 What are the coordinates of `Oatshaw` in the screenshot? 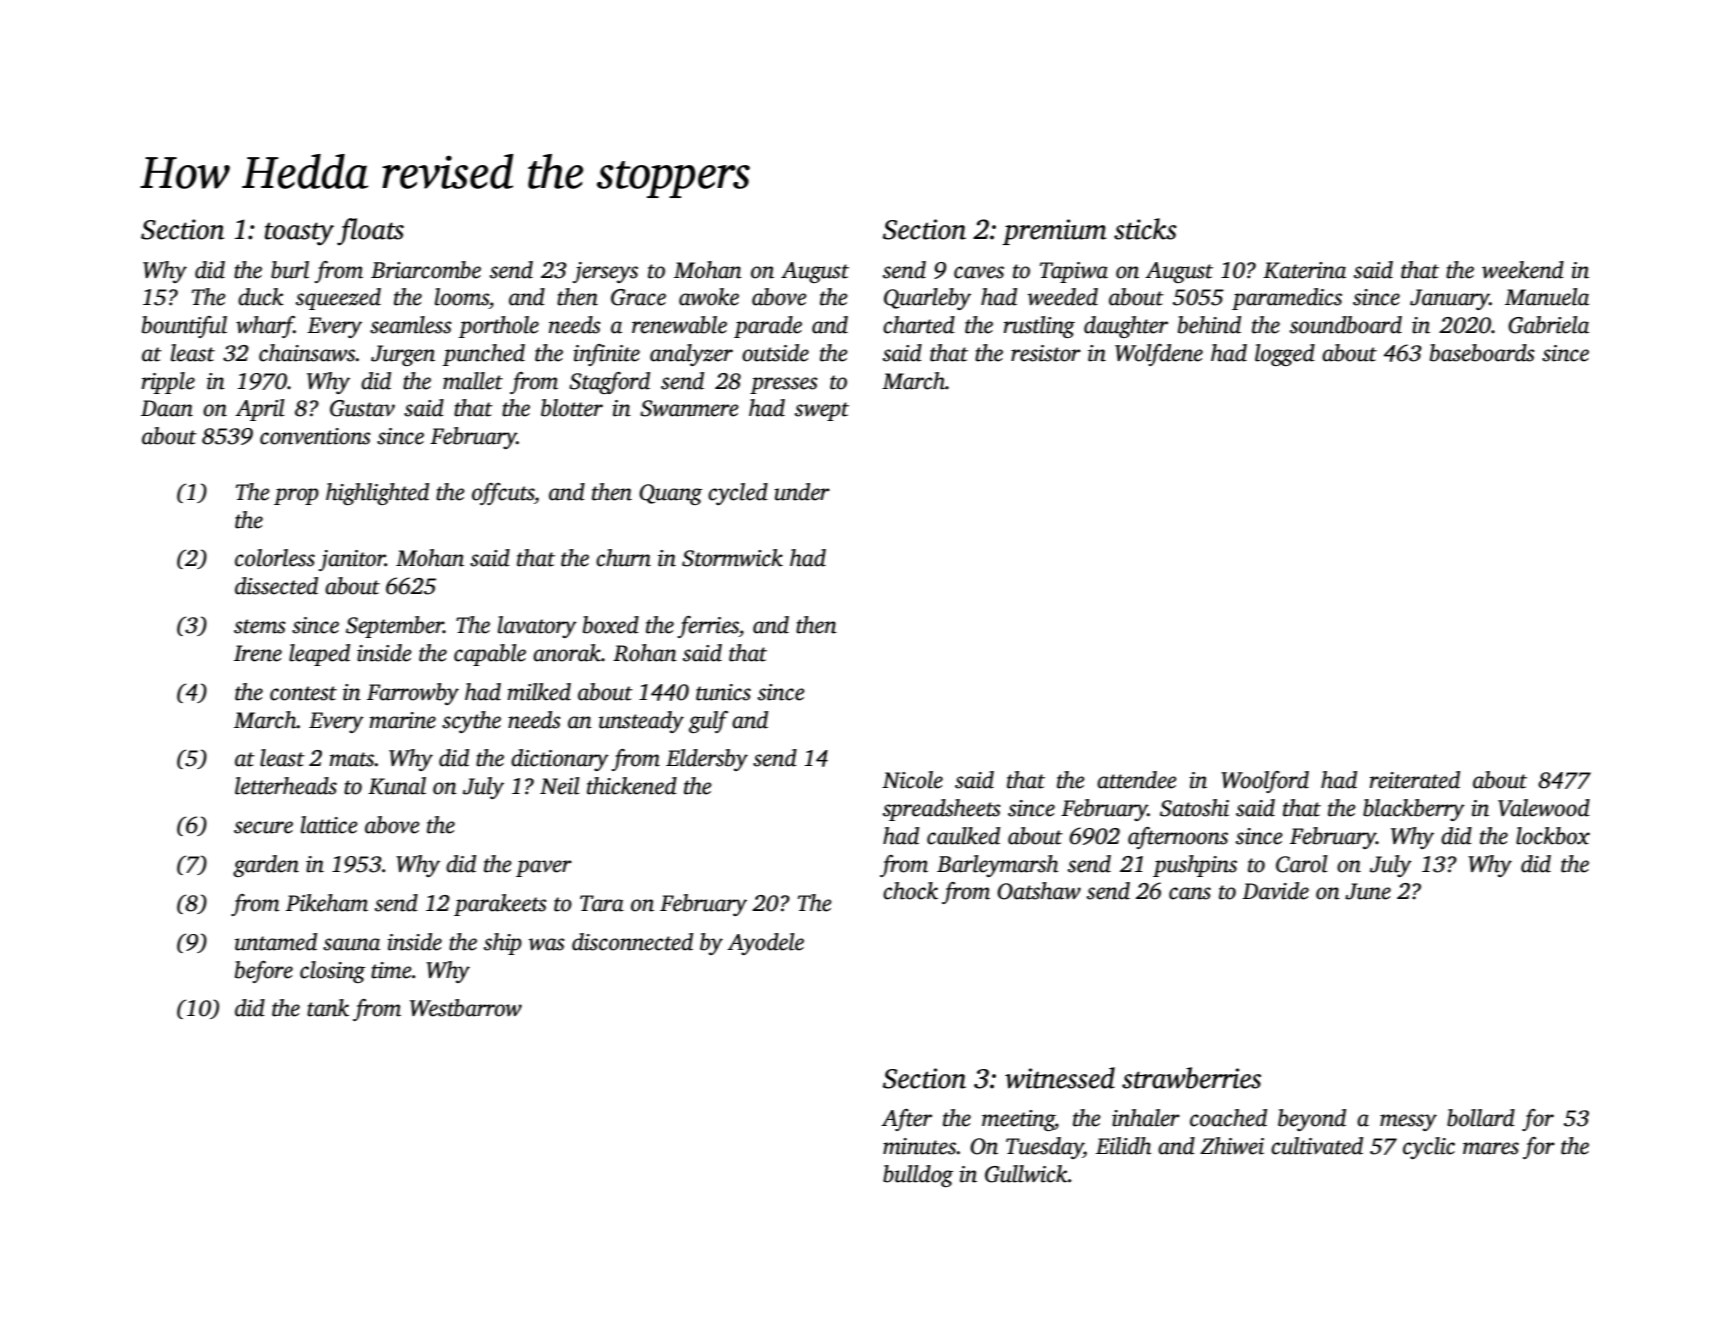 It's located at (1039, 891).
